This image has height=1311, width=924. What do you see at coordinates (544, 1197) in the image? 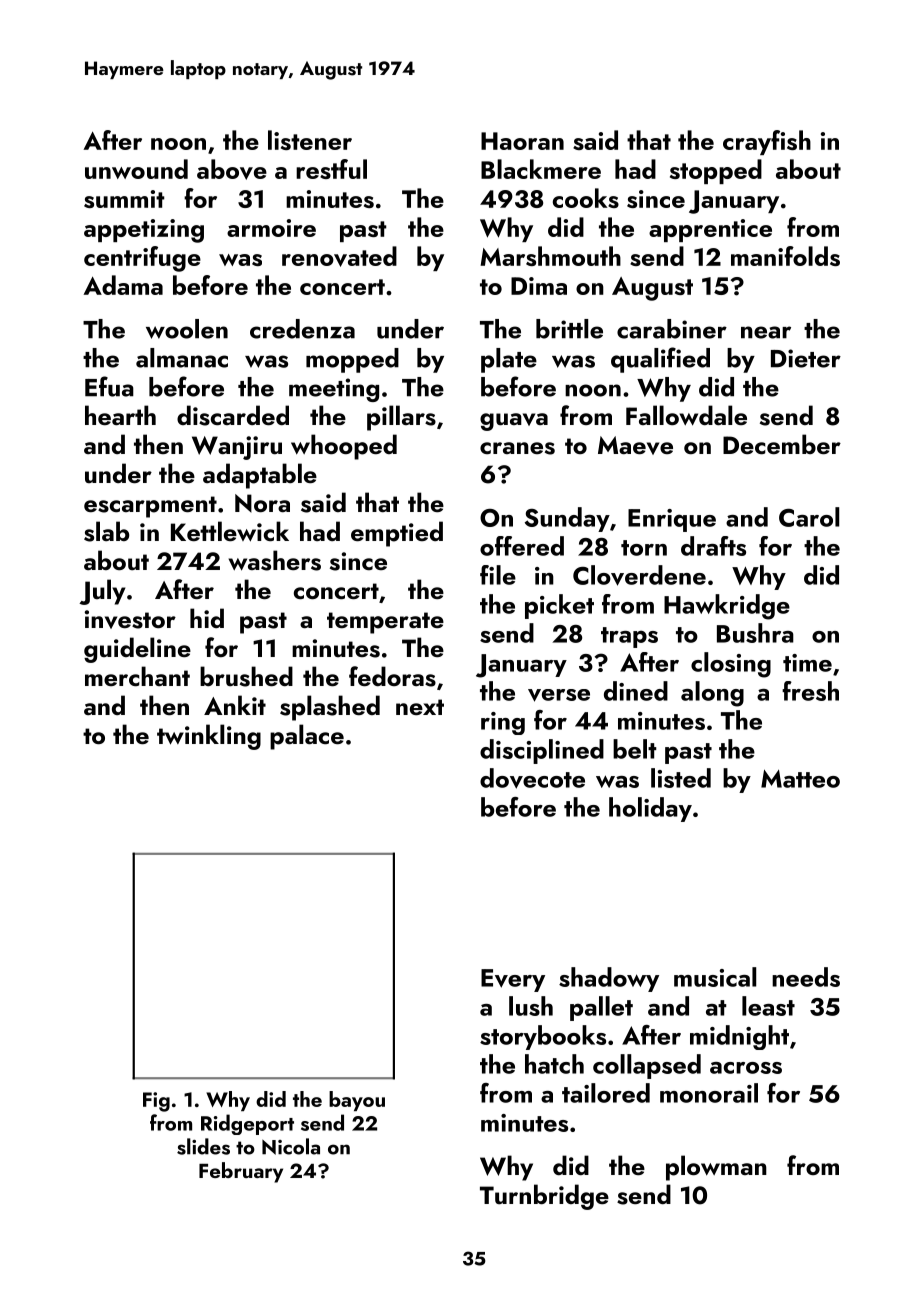
I see `Turnbridge` at bounding box center [544, 1197].
